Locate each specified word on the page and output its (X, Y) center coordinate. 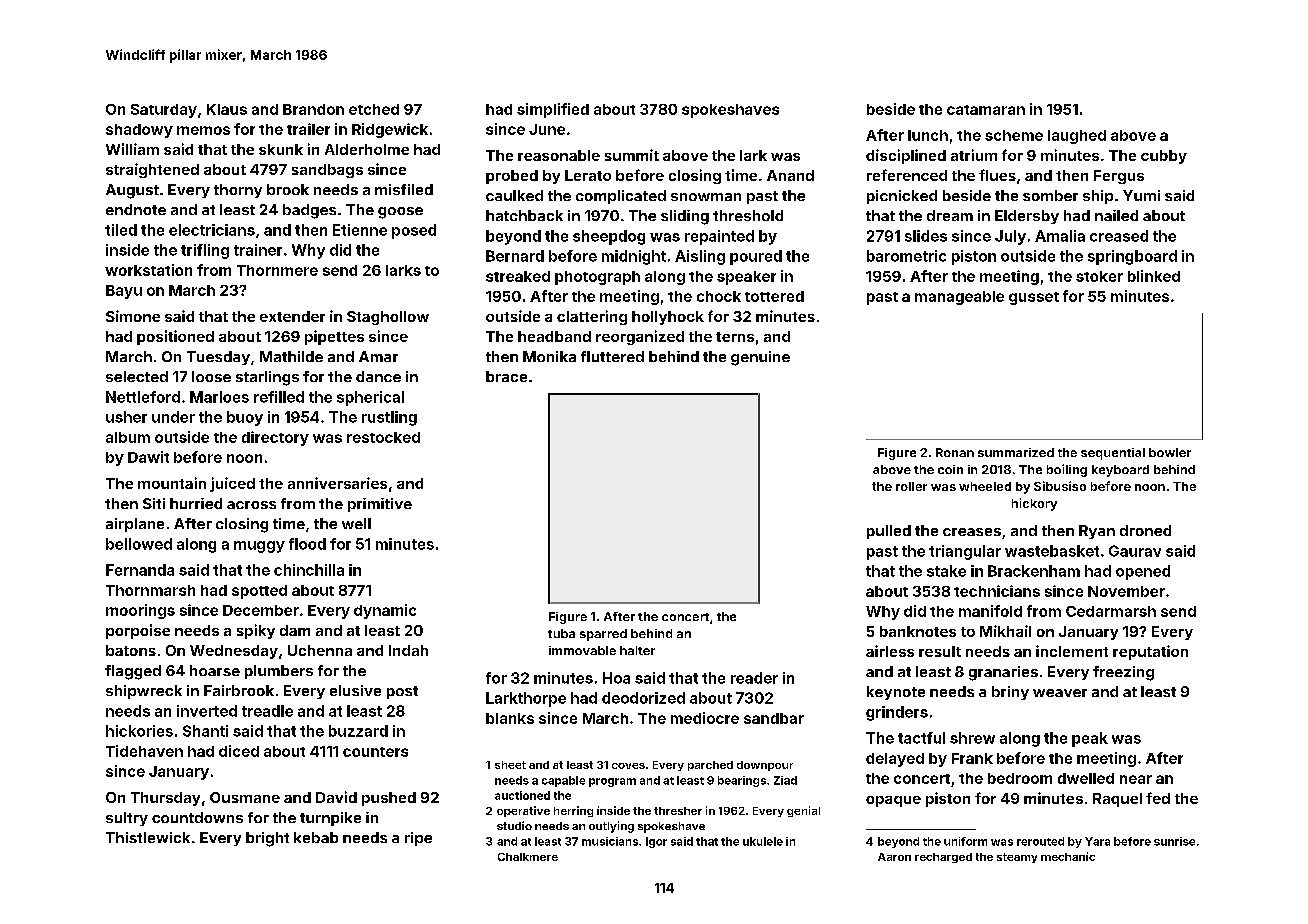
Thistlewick (148, 837)
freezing (1123, 673)
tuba (561, 633)
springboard (1132, 257)
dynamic (385, 611)
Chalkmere (528, 857)
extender (292, 316)
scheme (1014, 135)
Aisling (700, 257)
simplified (553, 110)
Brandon (313, 109)
